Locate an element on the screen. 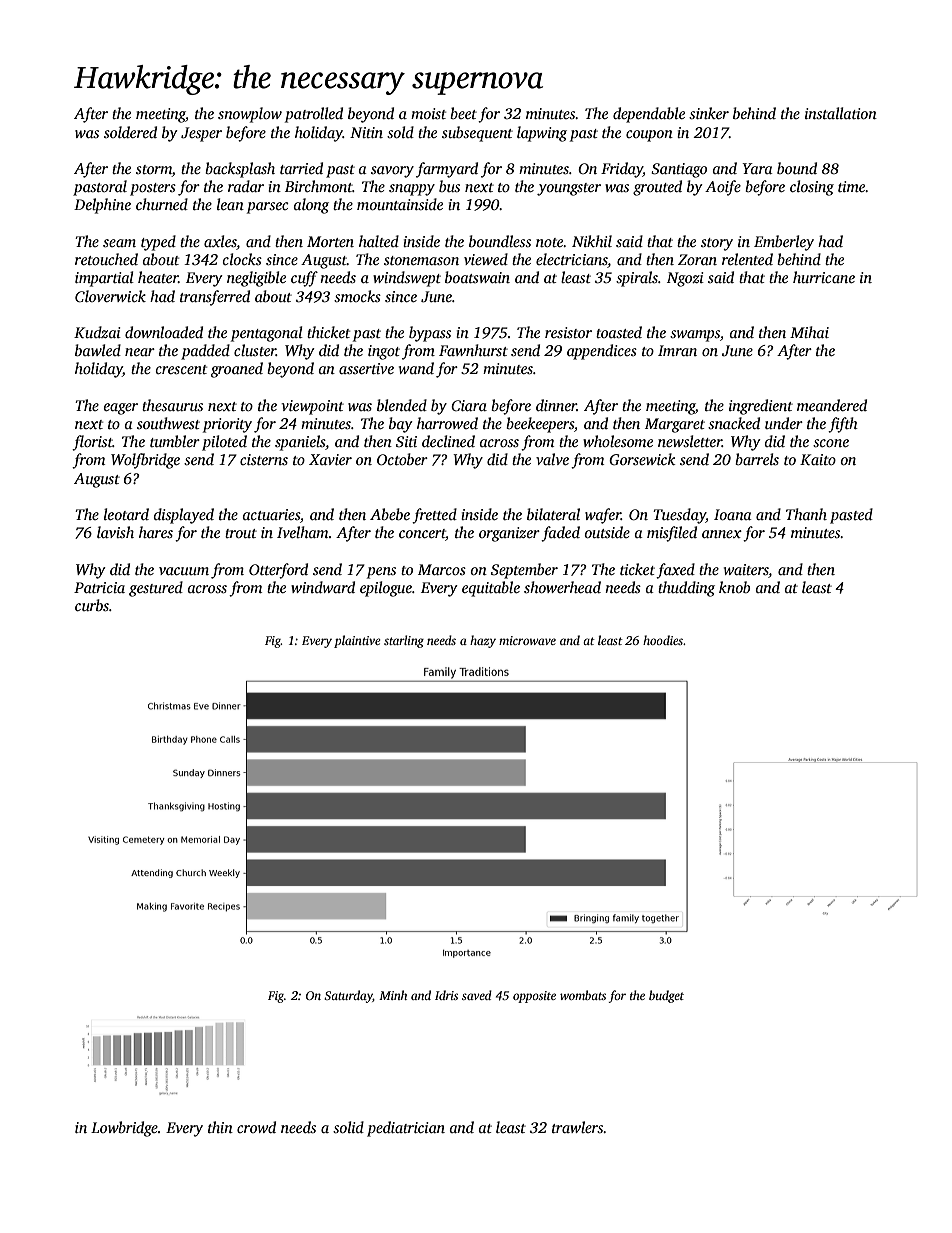 This screenshot has height=1233, width=952. plaintive is located at coordinates (357, 641).
